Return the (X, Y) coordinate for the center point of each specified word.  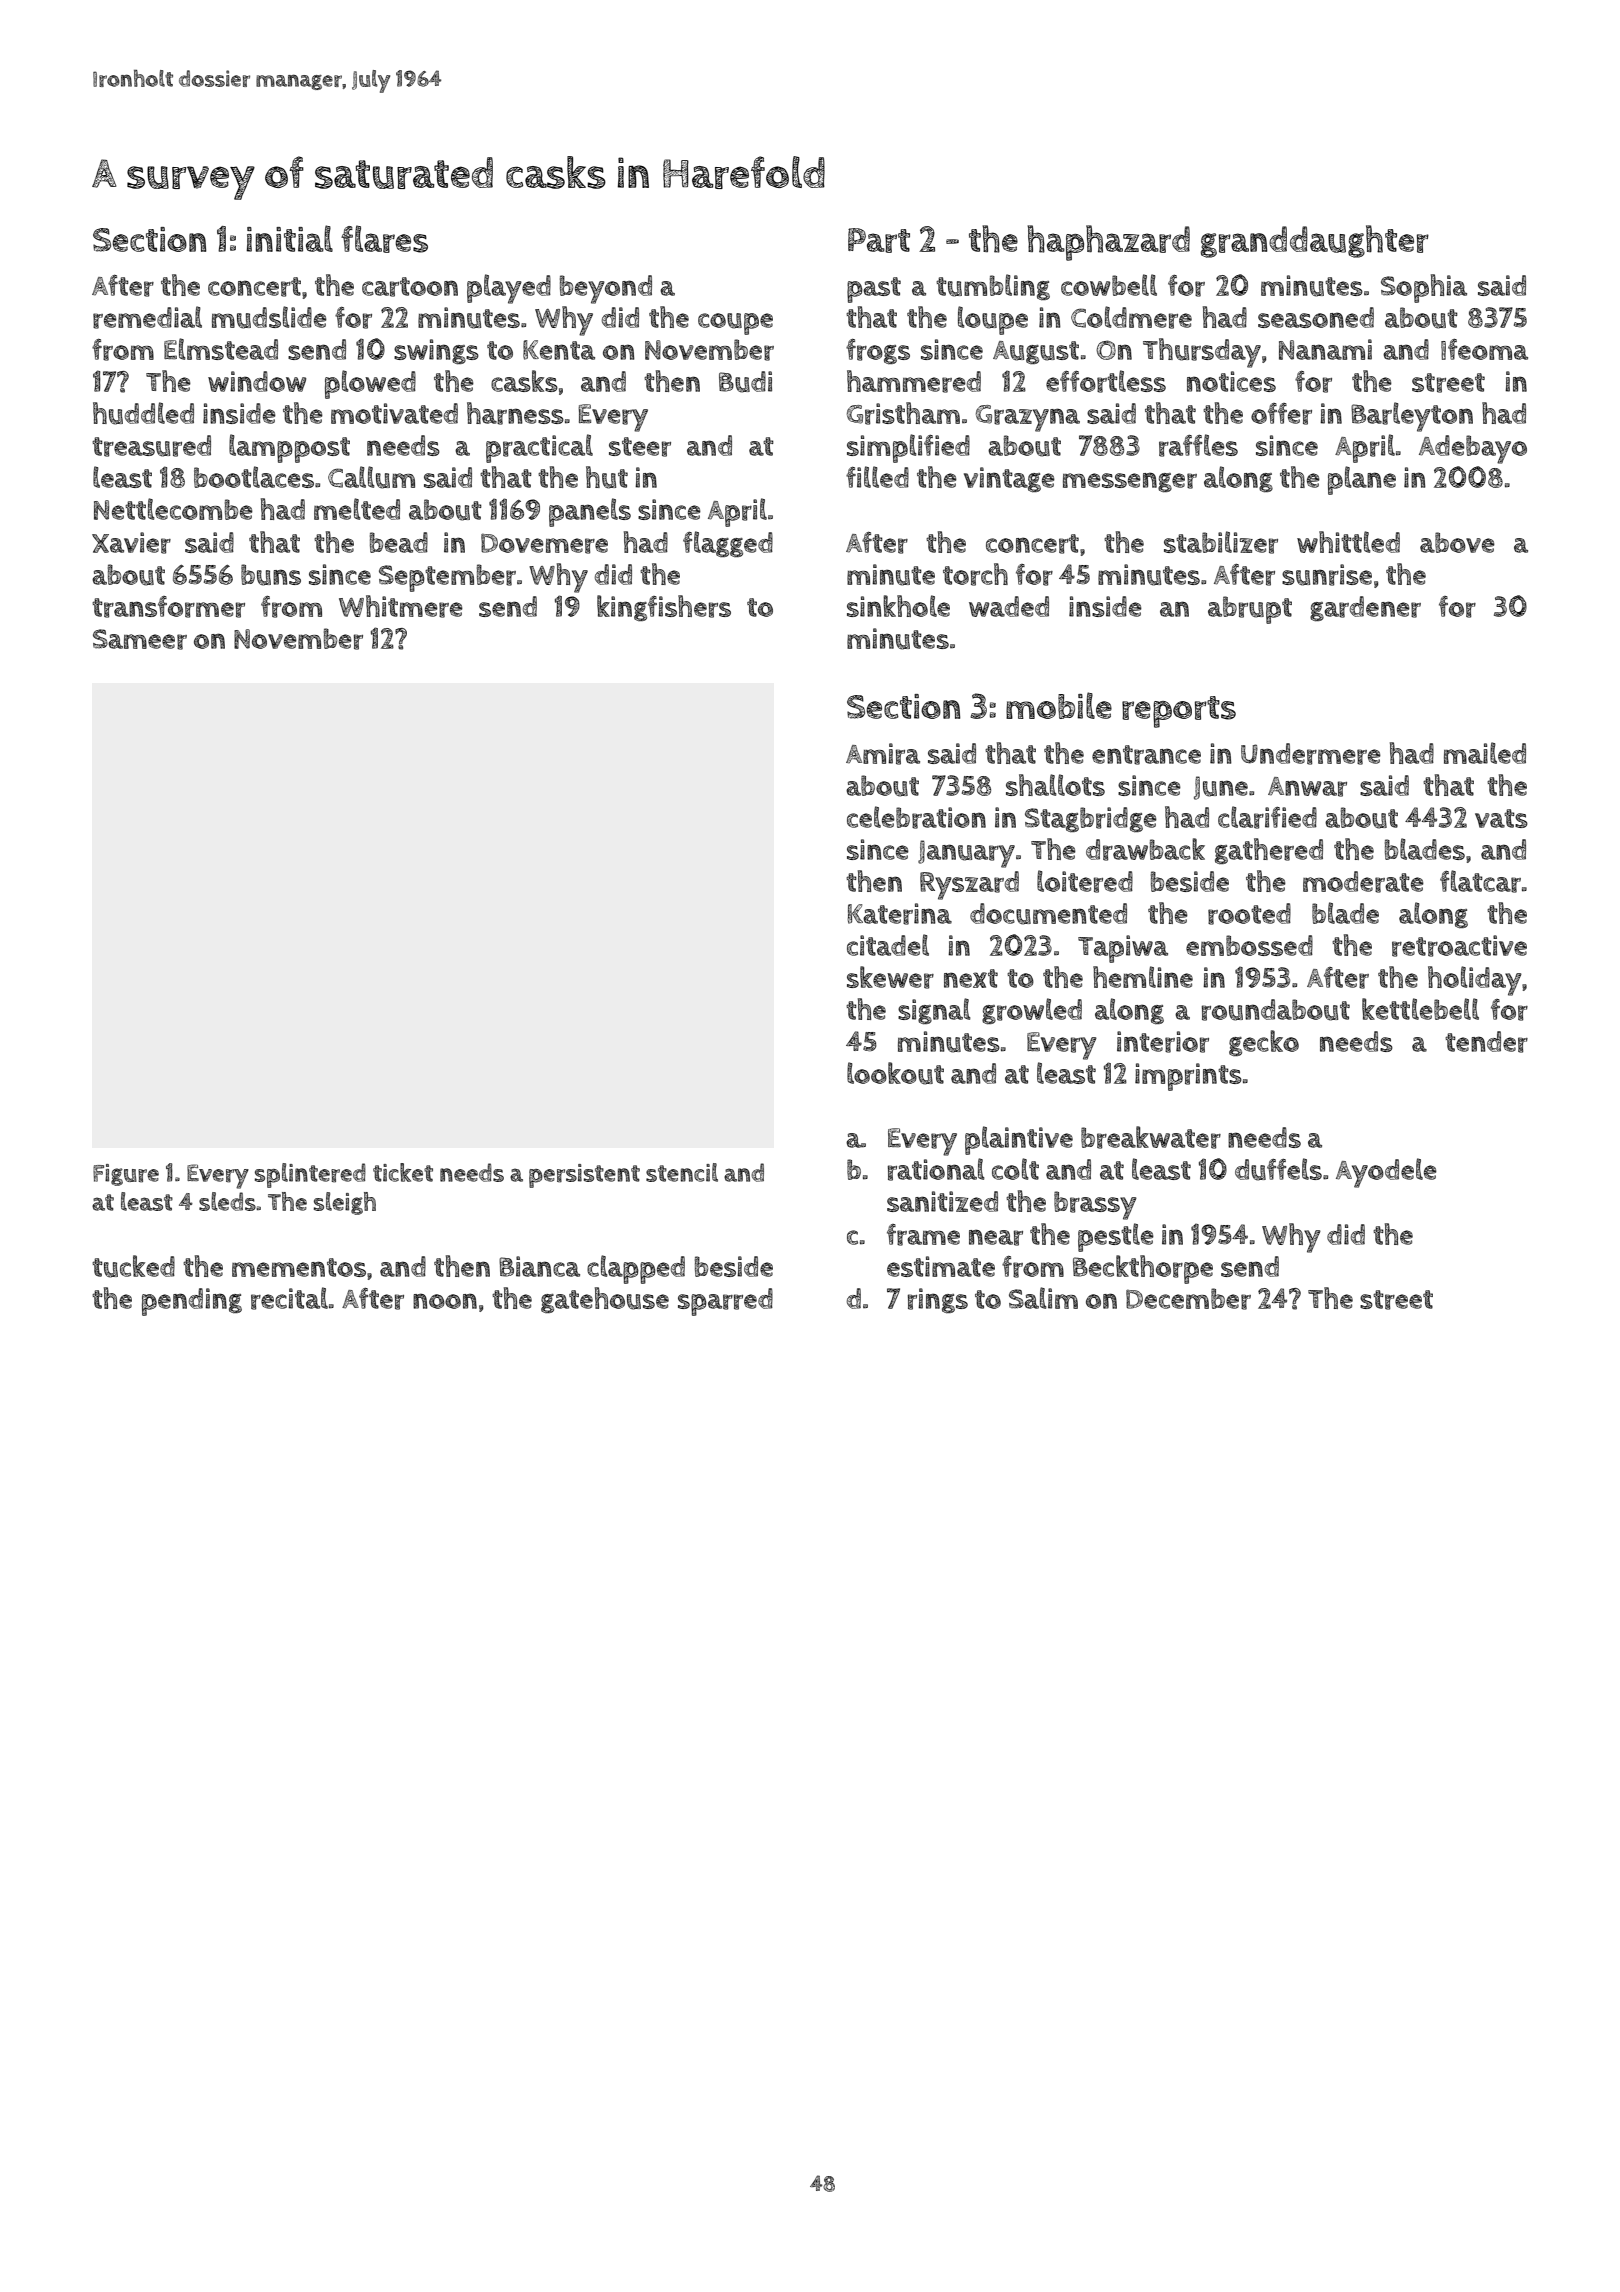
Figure (126, 1175)
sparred (725, 1302)
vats (1501, 818)
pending (192, 1302)
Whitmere (401, 606)
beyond (606, 289)
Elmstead (221, 349)
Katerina (899, 914)
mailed (1485, 753)
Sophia (1424, 288)
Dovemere (544, 543)
